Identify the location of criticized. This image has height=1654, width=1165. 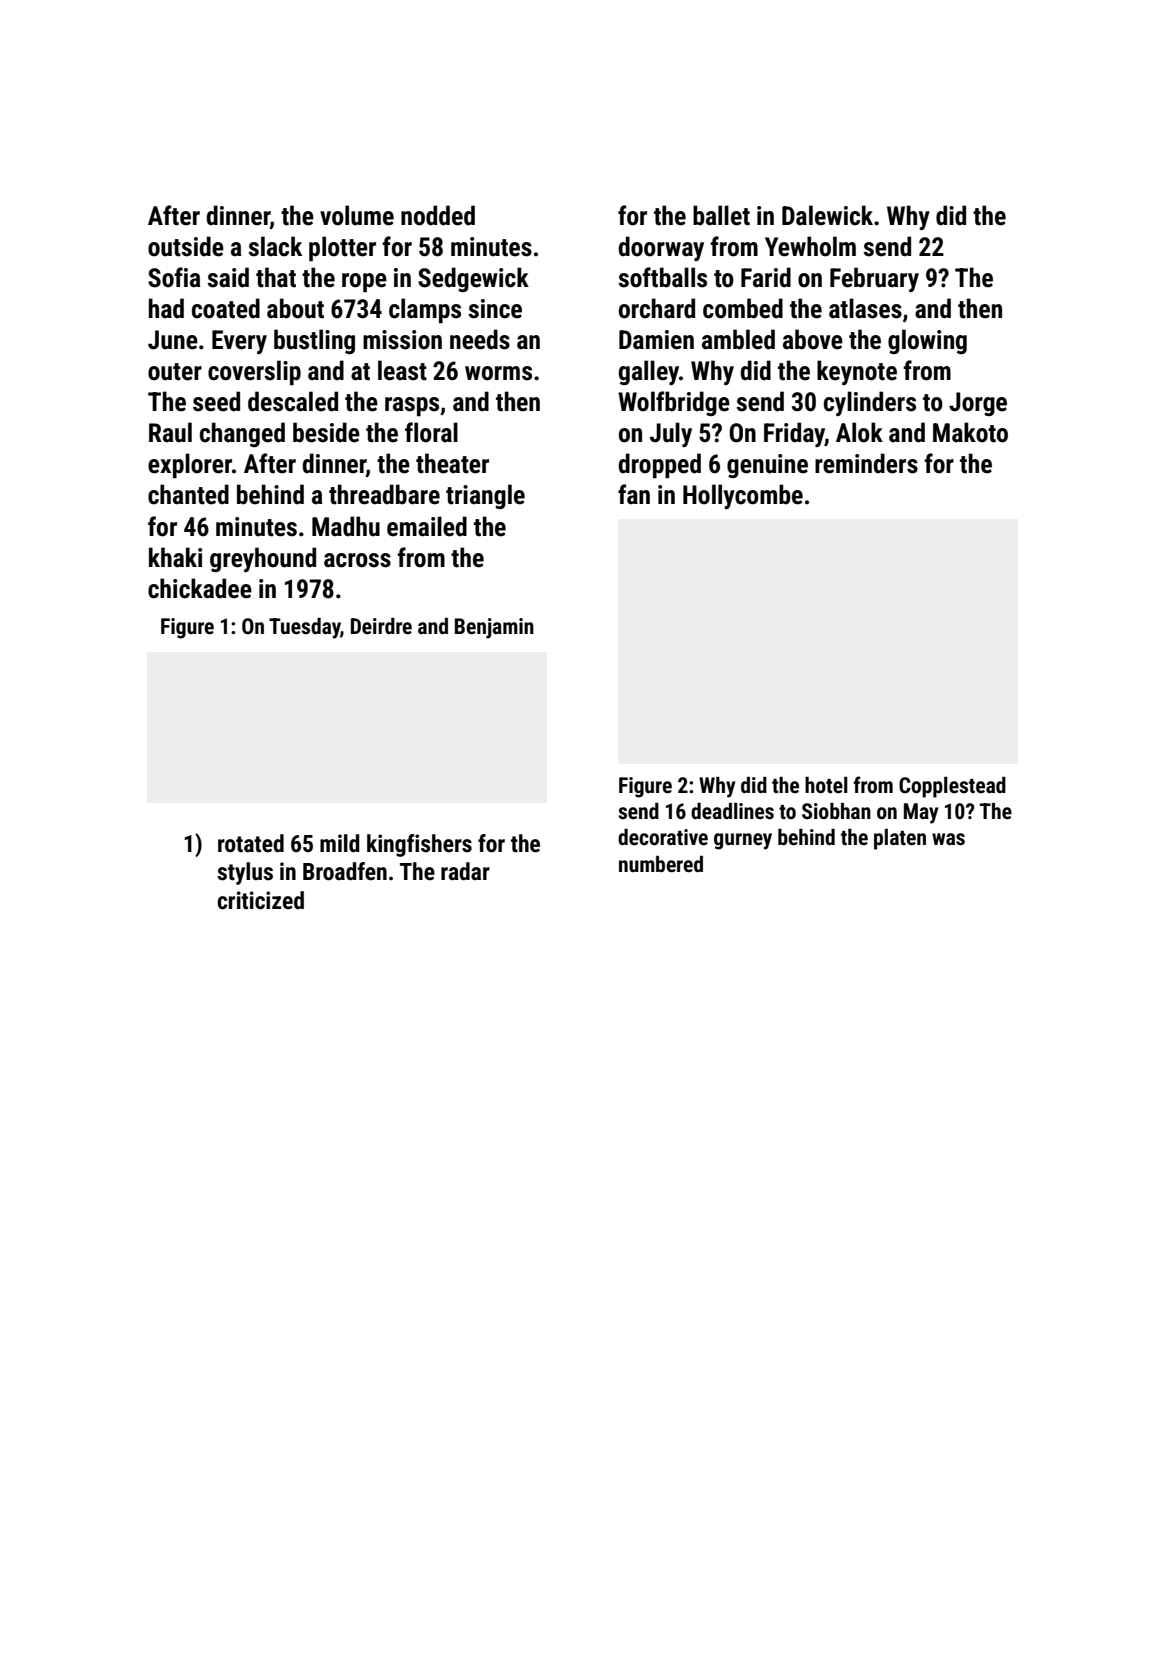
(260, 900).
